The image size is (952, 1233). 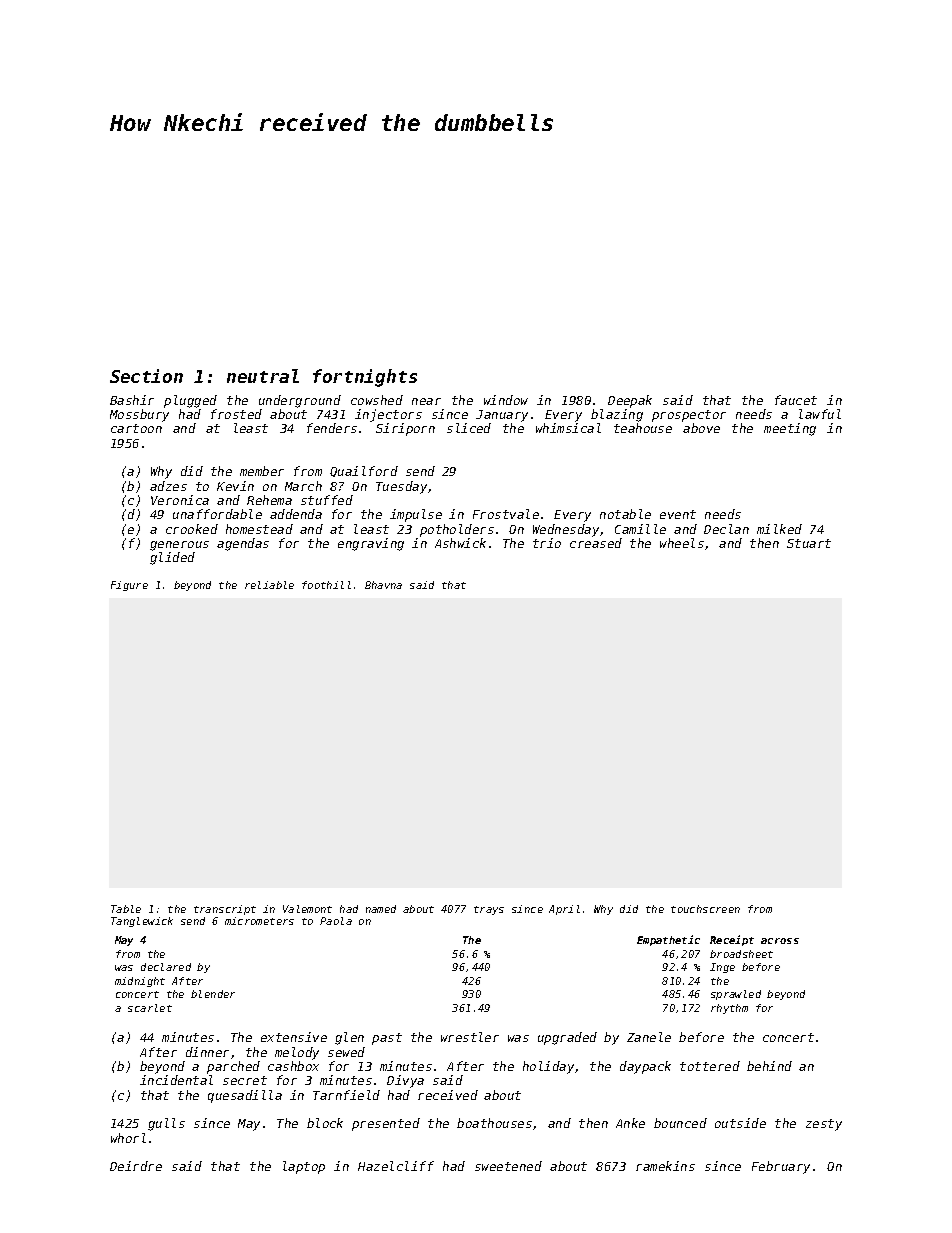 I want to click on Tanglewick, so click(x=142, y=922).
